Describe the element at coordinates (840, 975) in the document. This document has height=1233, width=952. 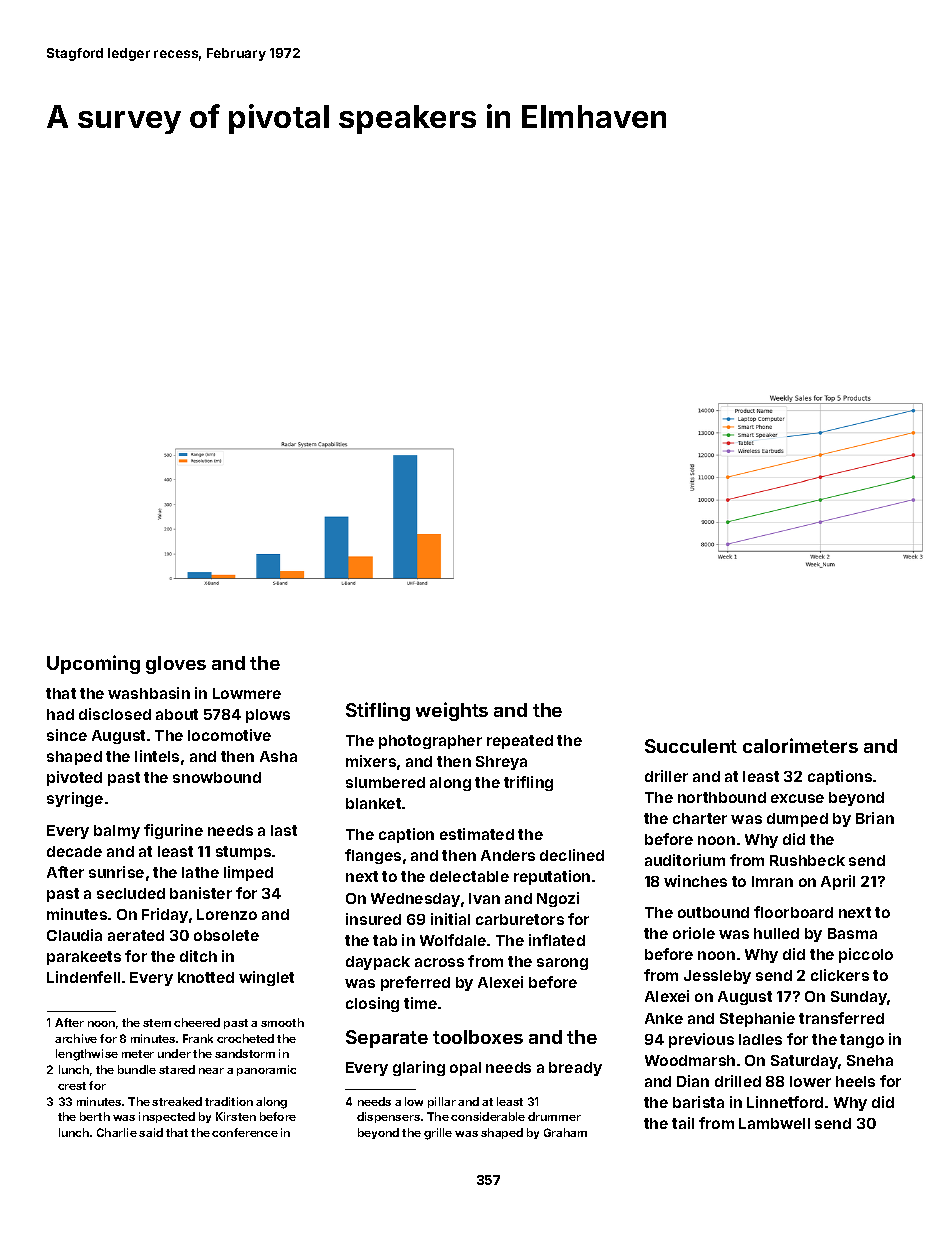
I see `clickers` at that location.
